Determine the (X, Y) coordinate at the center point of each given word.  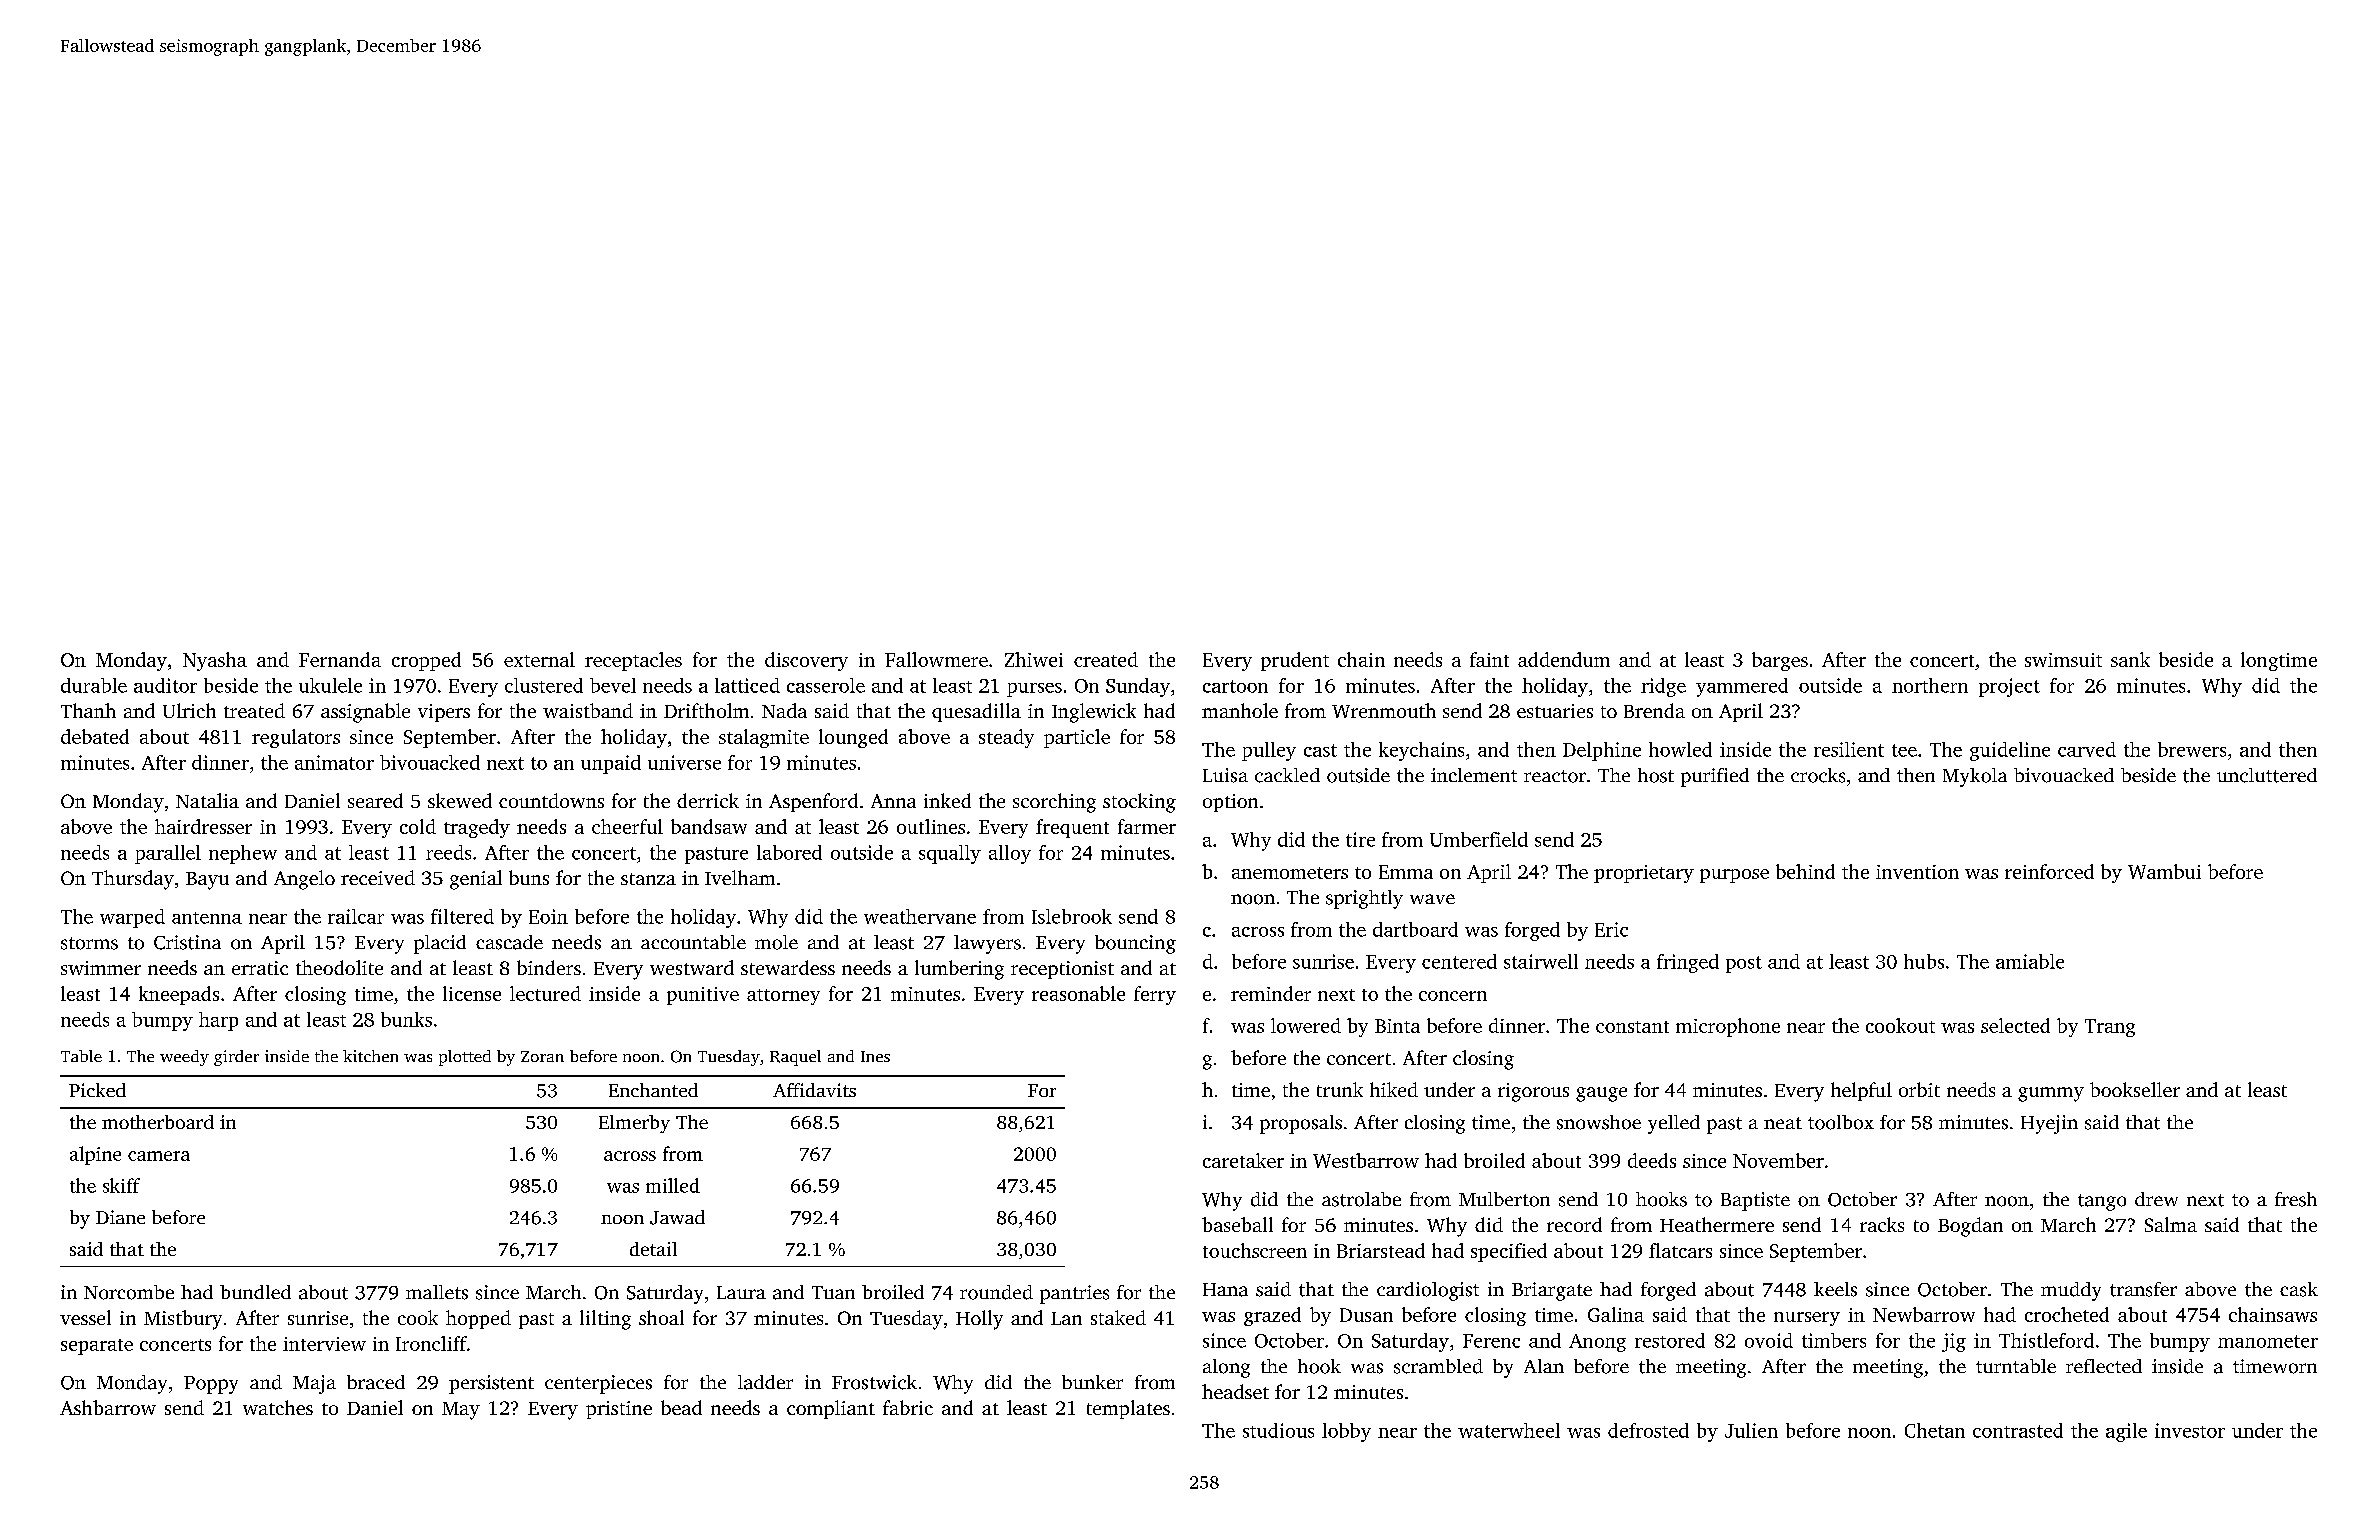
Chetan (1935, 1430)
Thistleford (2046, 1340)
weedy (184, 1058)
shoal (661, 1317)
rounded (996, 1292)
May (461, 1411)
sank (2130, 659)
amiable (2030, 961)
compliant (831, 1409)
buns (529, 877)
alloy (1010, 854)
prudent (1295, 661)
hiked (1394, 1089)
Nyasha (215, 661)
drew (2156, 1199)
